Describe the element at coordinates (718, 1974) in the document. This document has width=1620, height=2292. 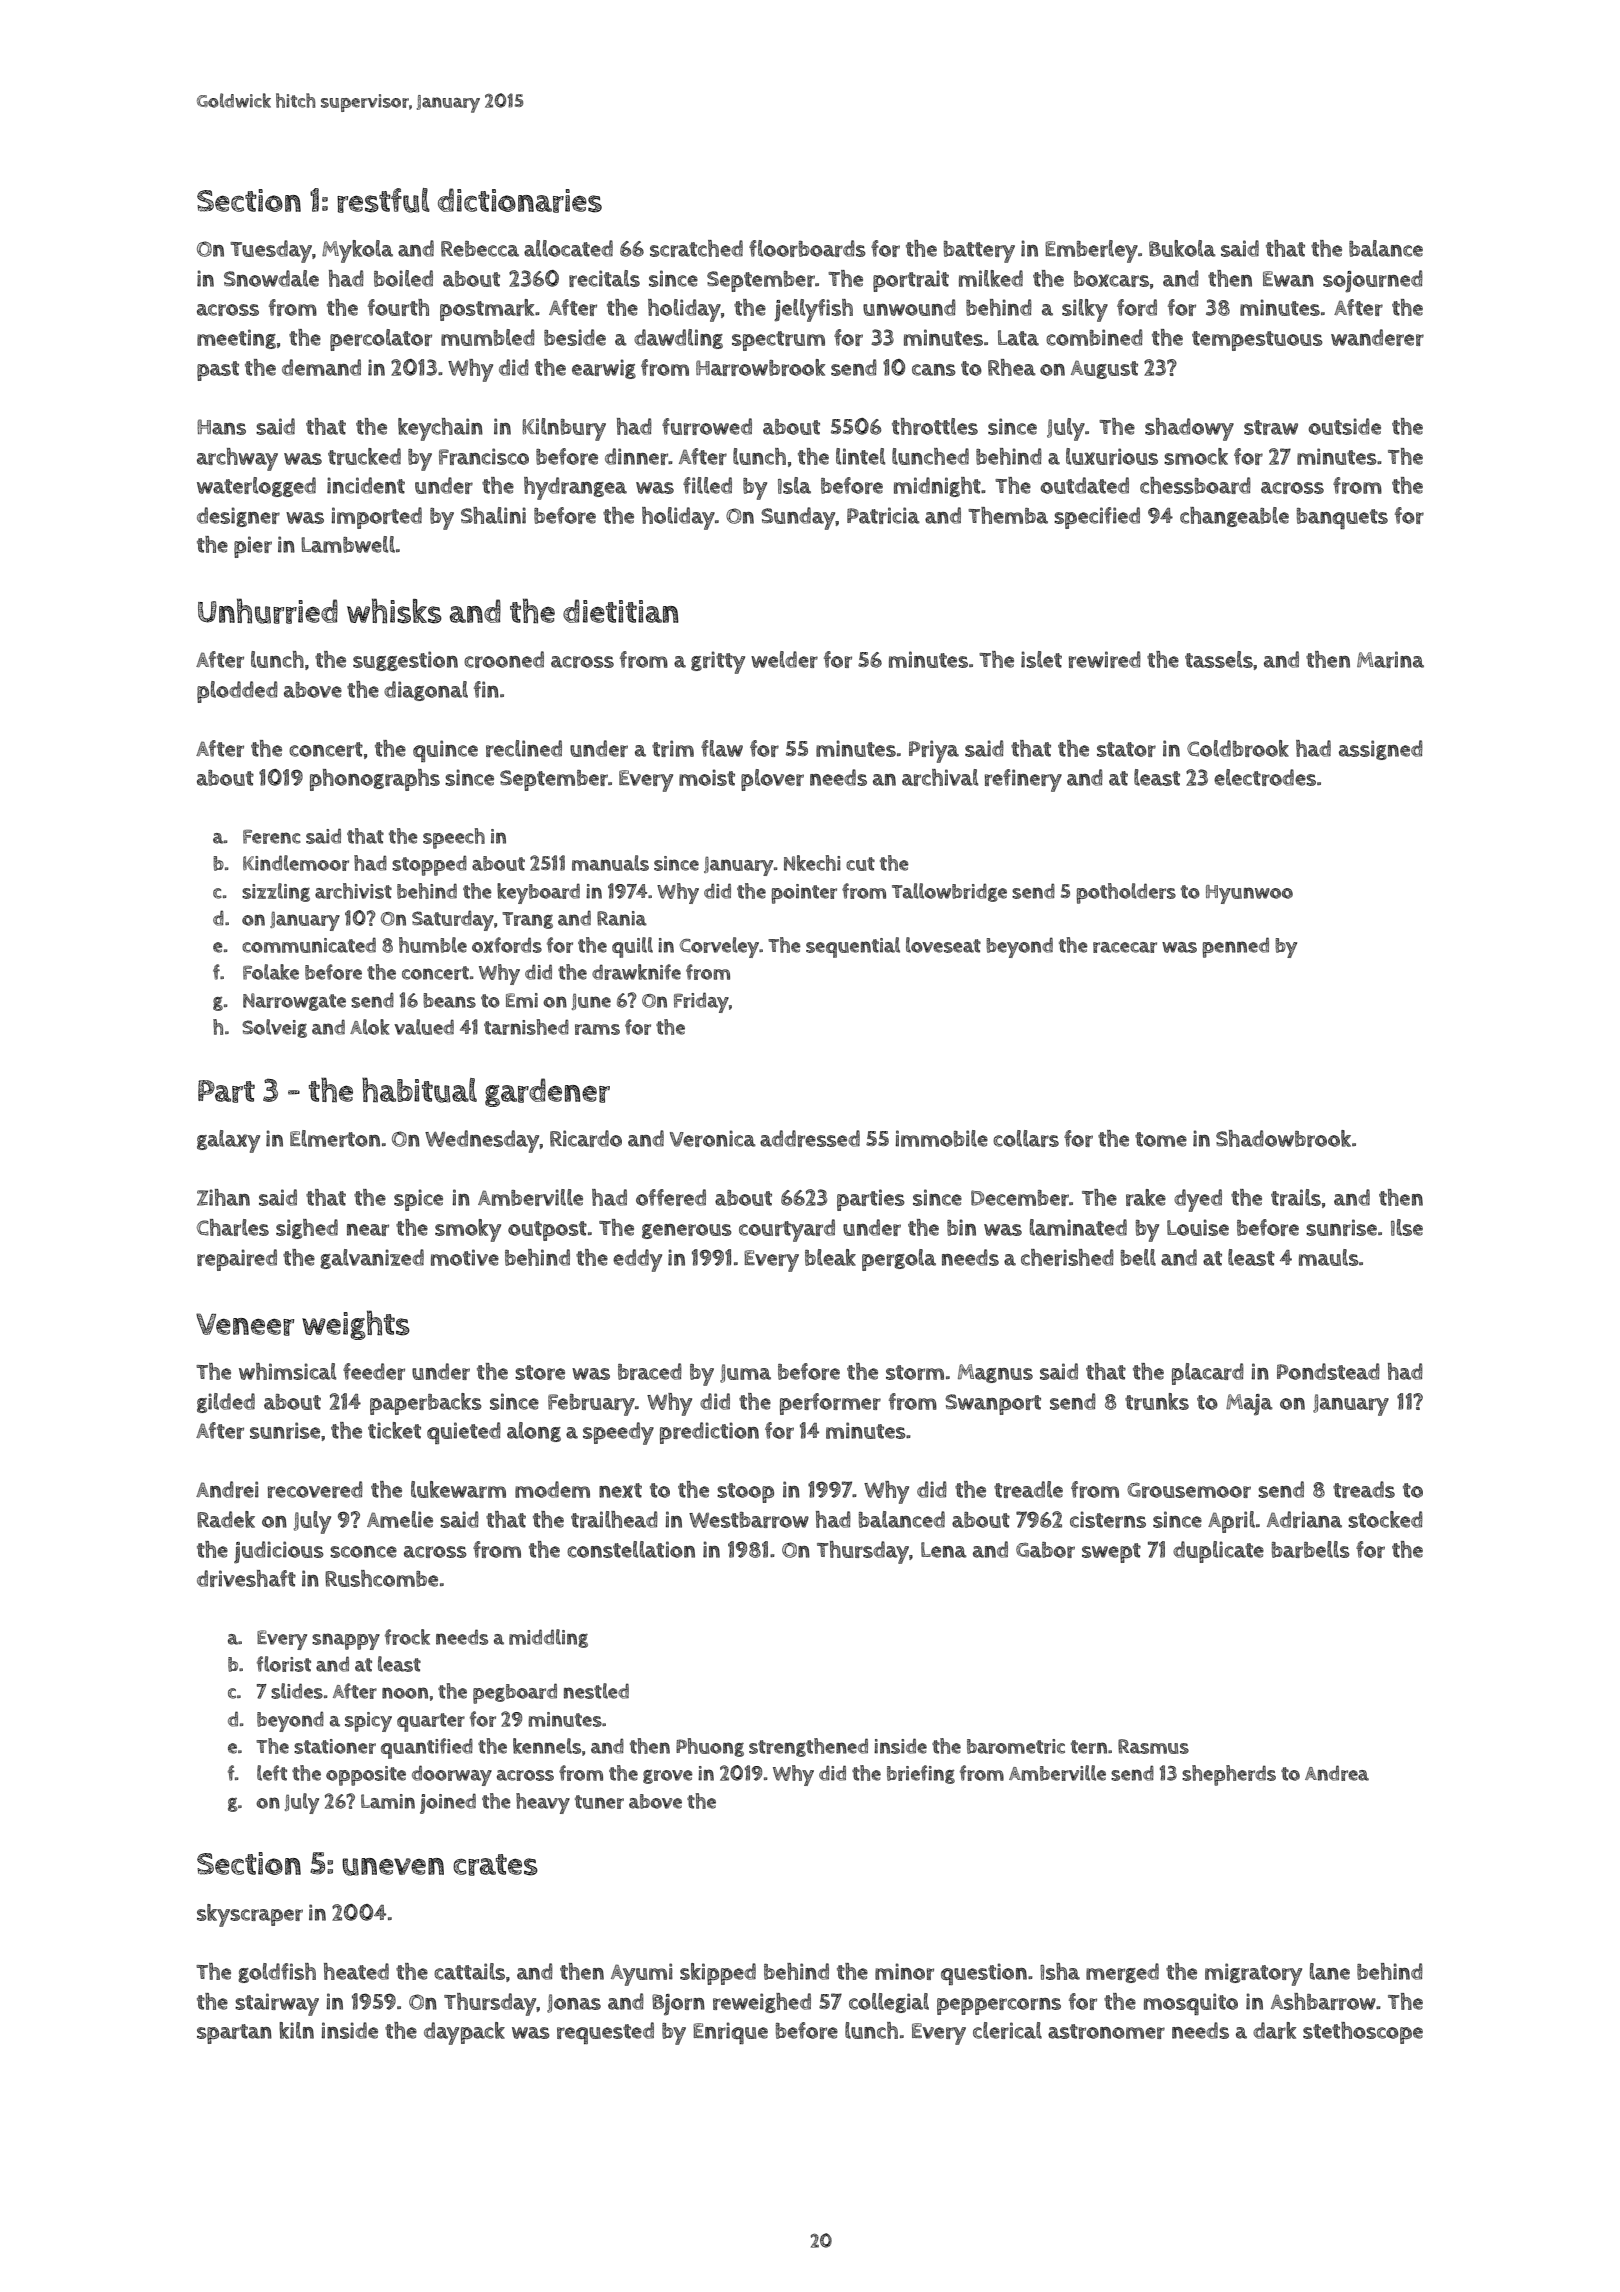
I see `skipped` at that location.
